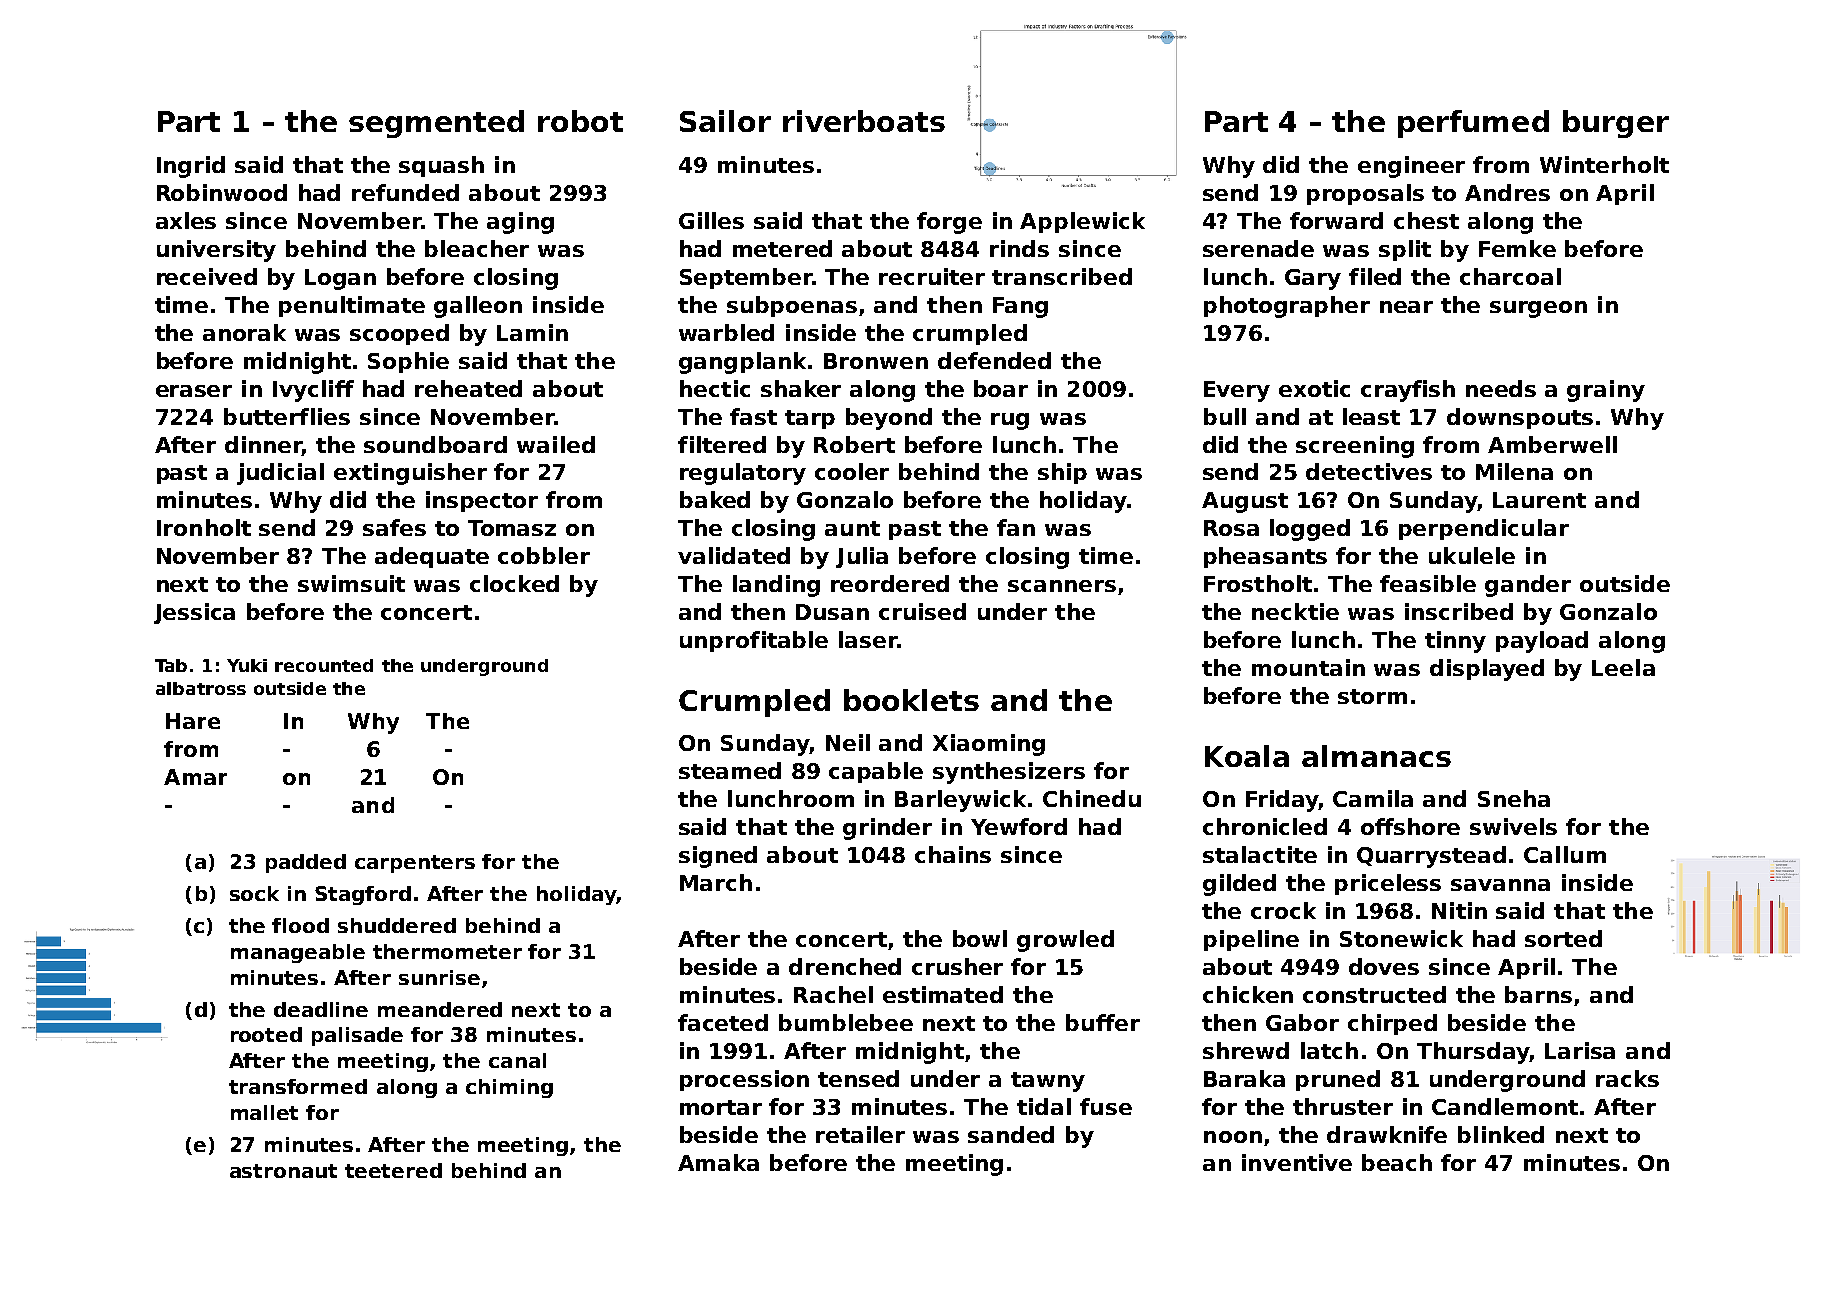 The image size is (1826, 1291). What do you see at coordinates (715, 388) in the screenshot?
I see `hectic` at bounding box center [715, 388].
